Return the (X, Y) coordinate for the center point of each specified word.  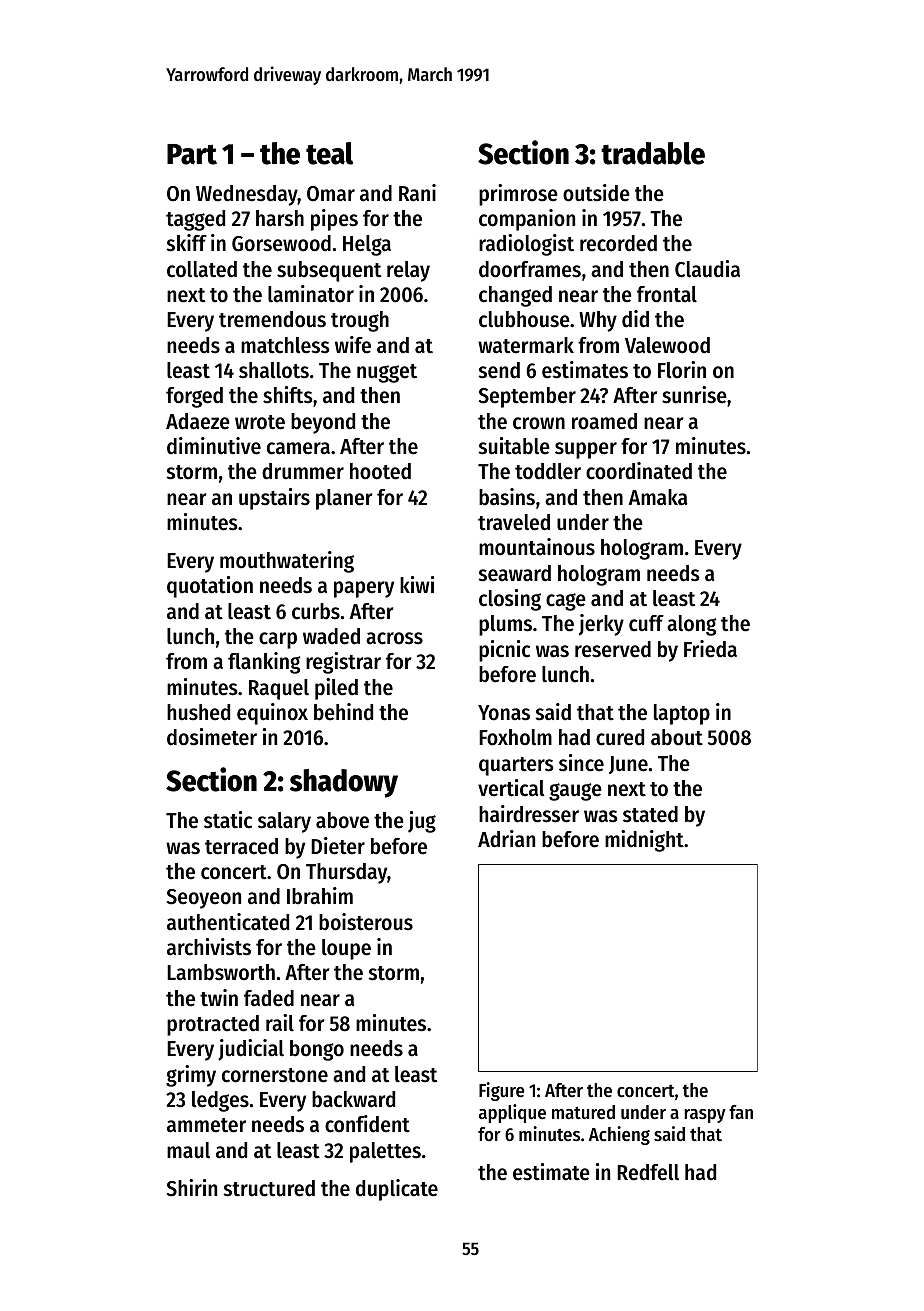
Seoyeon (204, 899)
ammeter (206, 1125)
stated (650, 814)
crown (539, 423)
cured (620, 737)
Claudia (707, 269)
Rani (417, 193)
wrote (260, 422)
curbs (316, 611)
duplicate (397, 1190)
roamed (604, 421)
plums (505, 625)
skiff (187, 243)
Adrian (506, 839)
